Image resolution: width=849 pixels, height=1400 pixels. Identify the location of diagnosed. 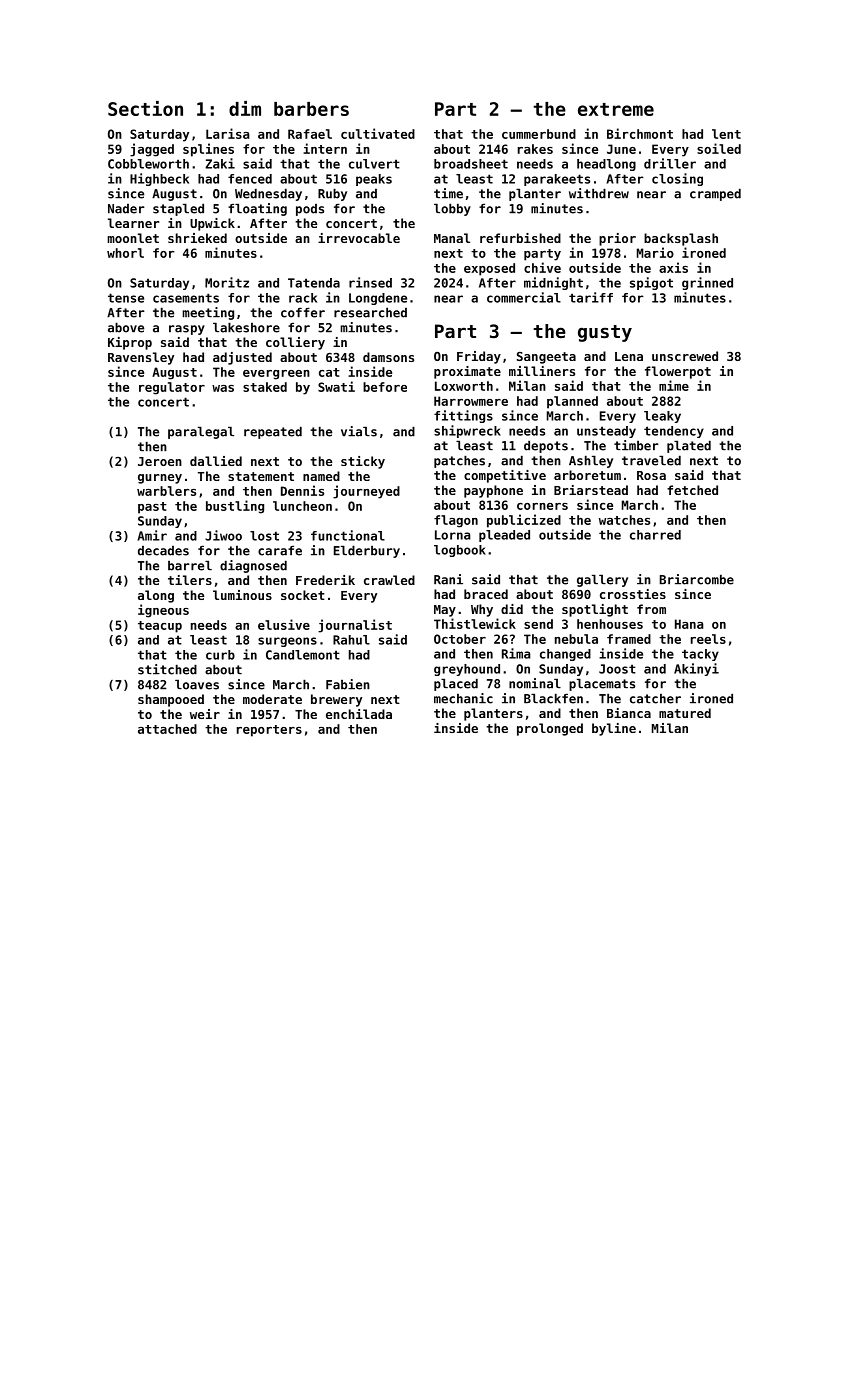
(253, 566).
